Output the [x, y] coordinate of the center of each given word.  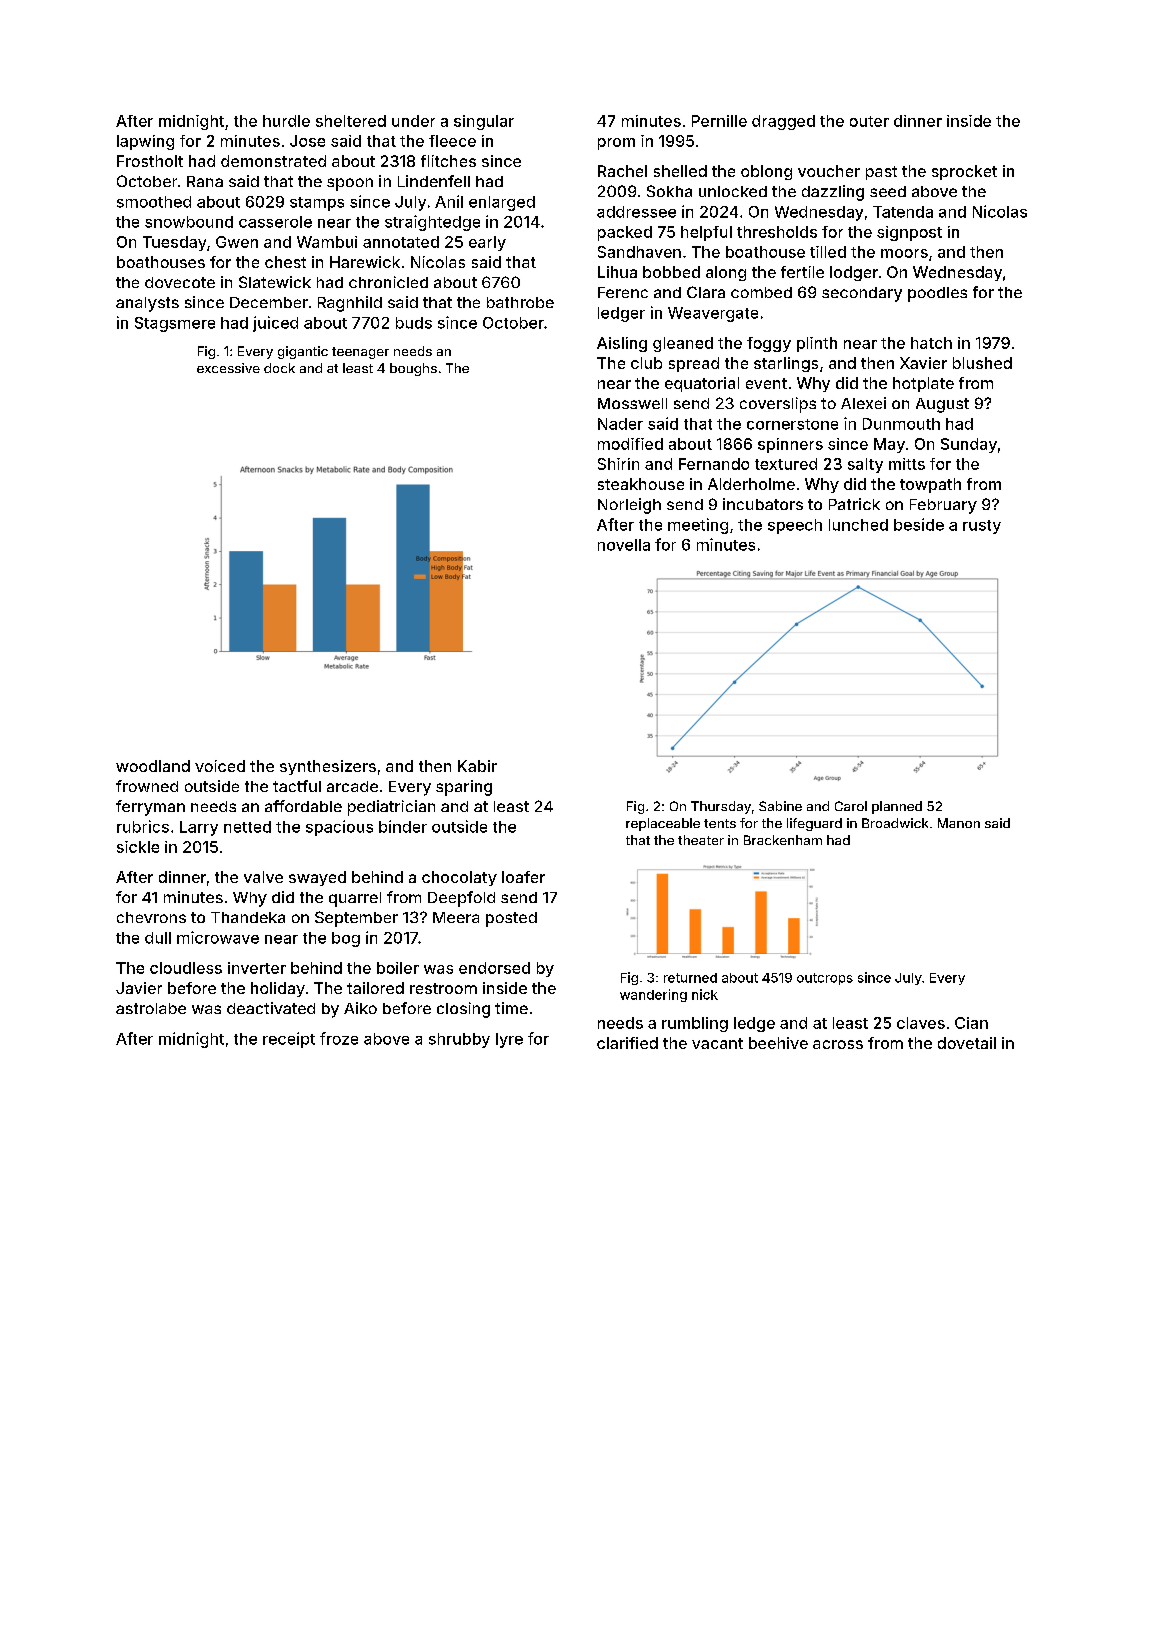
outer [869, 121]
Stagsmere [175, 324]
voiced [220, 766]
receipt [289, 1040]
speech [795, 526]
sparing [464, 788]
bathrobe [520, 302]
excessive [228, 368]
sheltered [351, 121]
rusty [982, 527]
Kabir [477, 766]
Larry [199, 828]
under [413, 121]
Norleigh [629, 506]
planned [897, 807]
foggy [769, 344]
